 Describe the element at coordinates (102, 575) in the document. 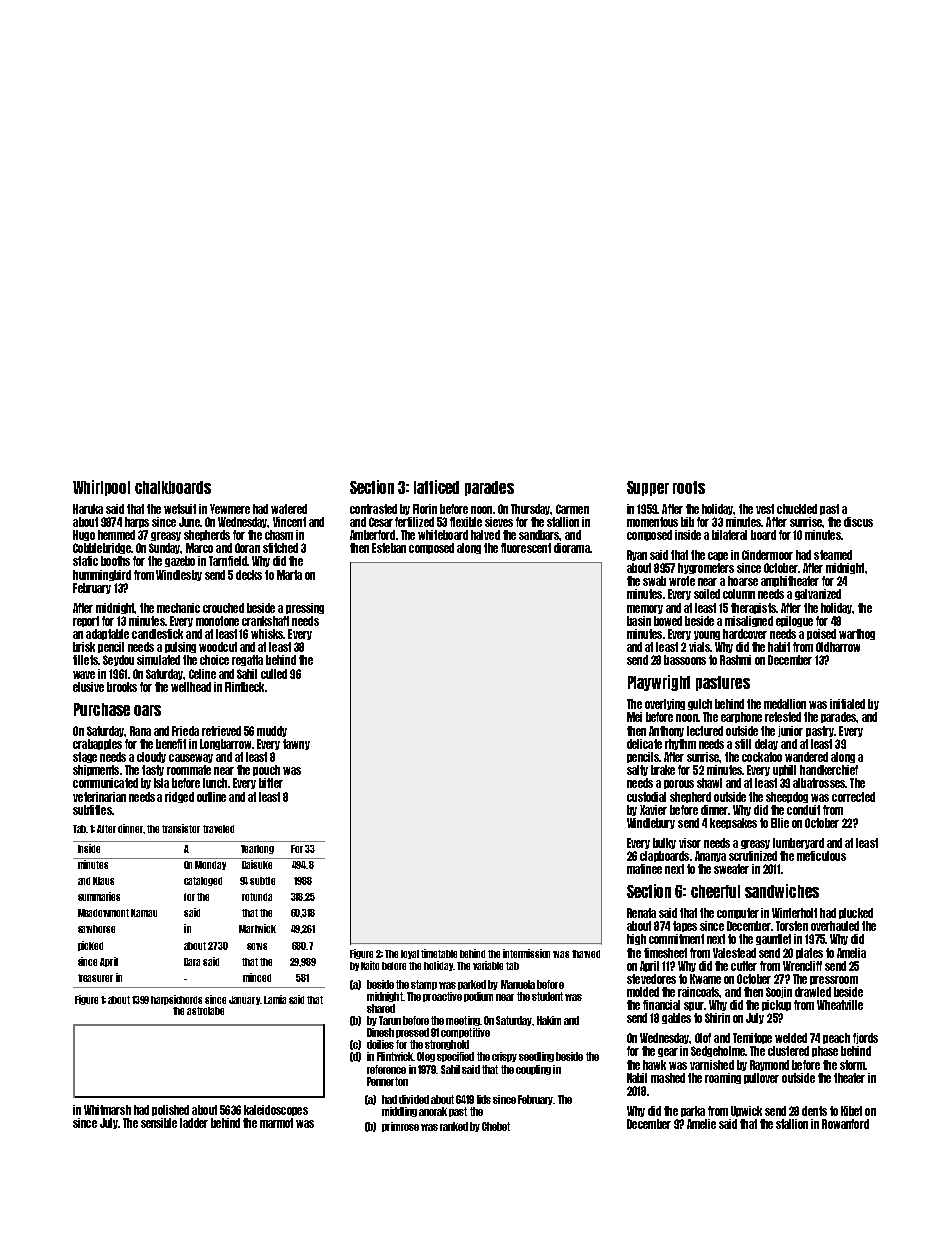

I see `hummingbird` at that location.
